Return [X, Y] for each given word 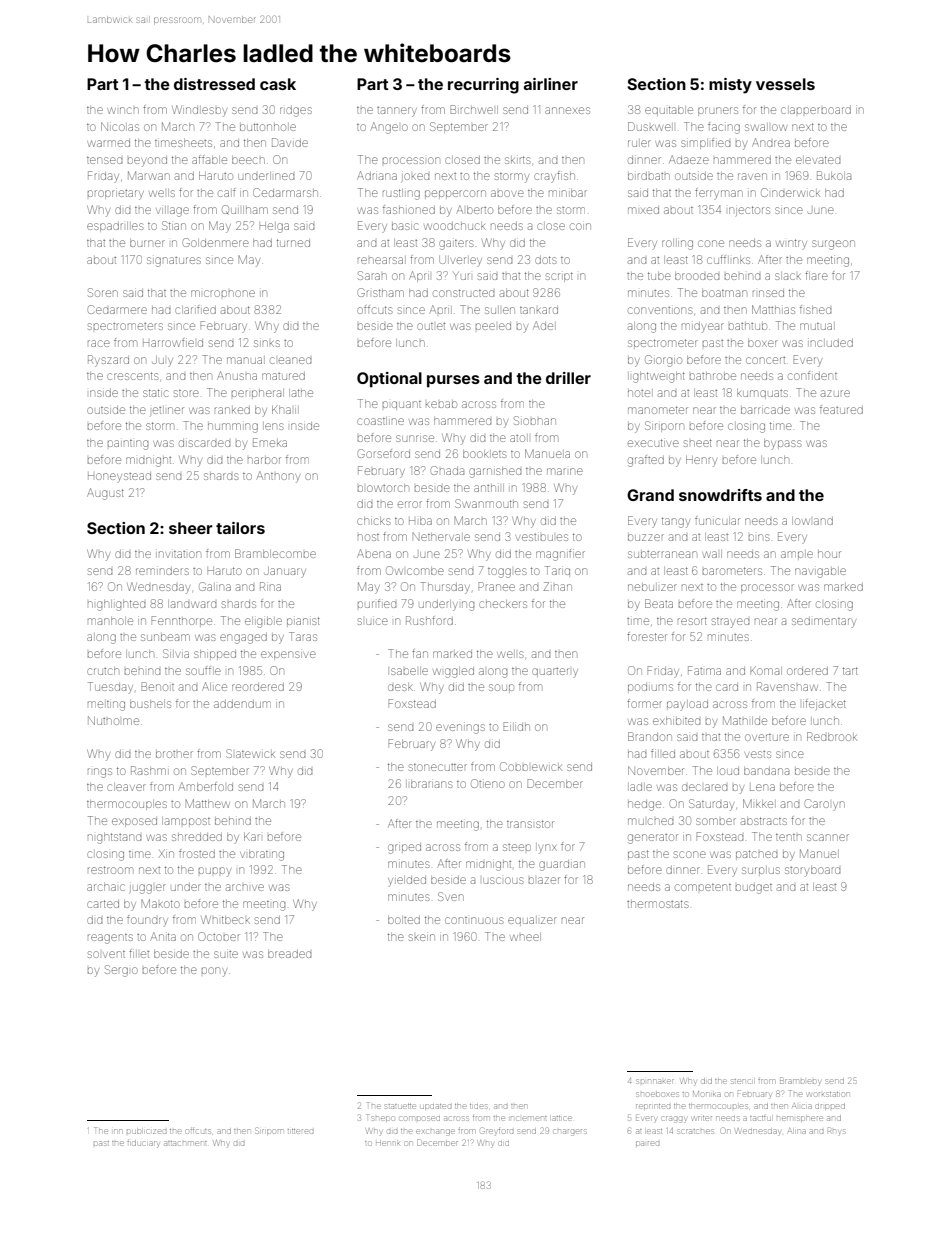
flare [816, 275]
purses [453, 381]
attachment [185, 1143]
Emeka [270, 442]
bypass [782, 444]
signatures [174, 262]
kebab [441, 404]
